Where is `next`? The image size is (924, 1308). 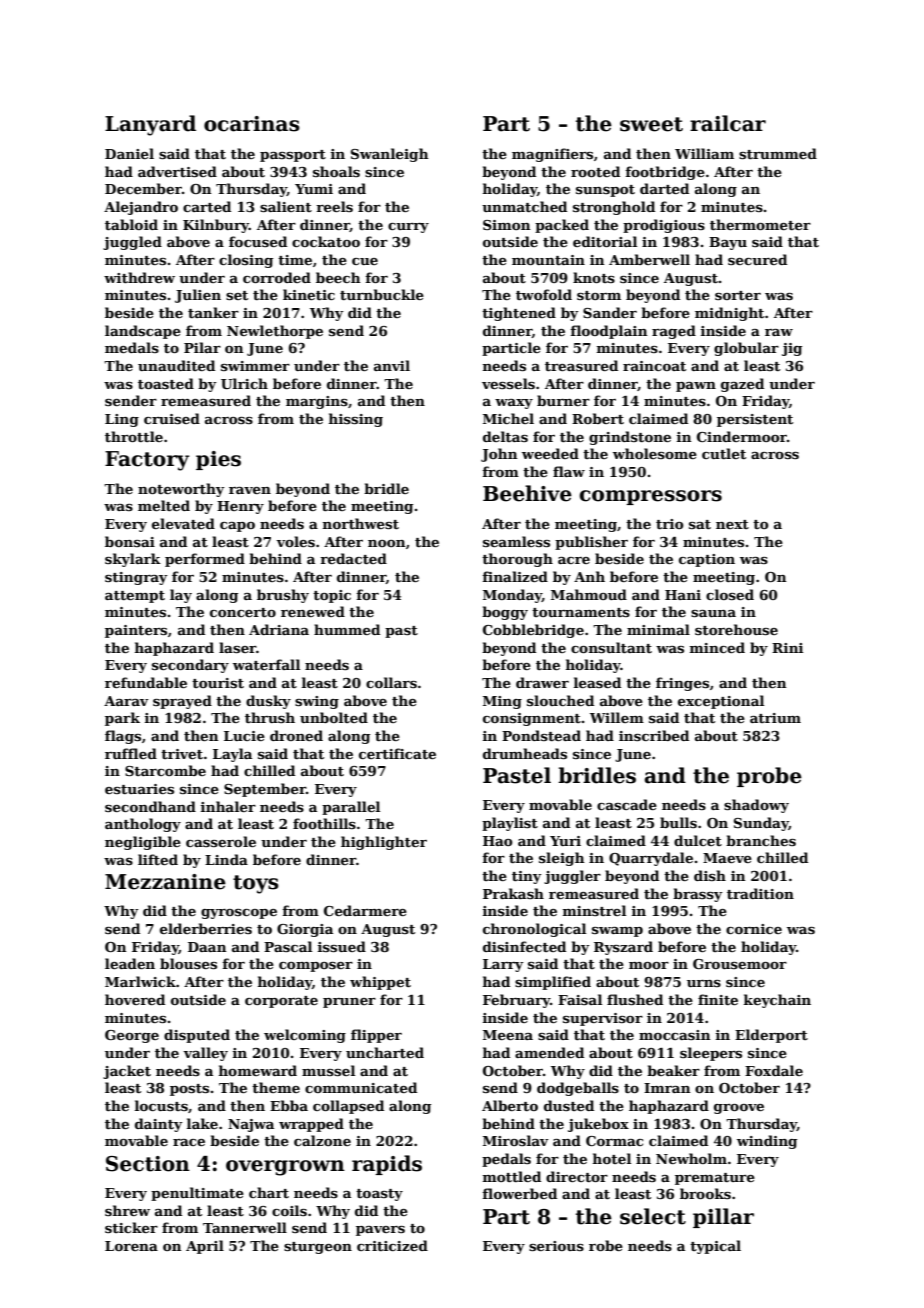 next is located at coordinates (732, 524).
